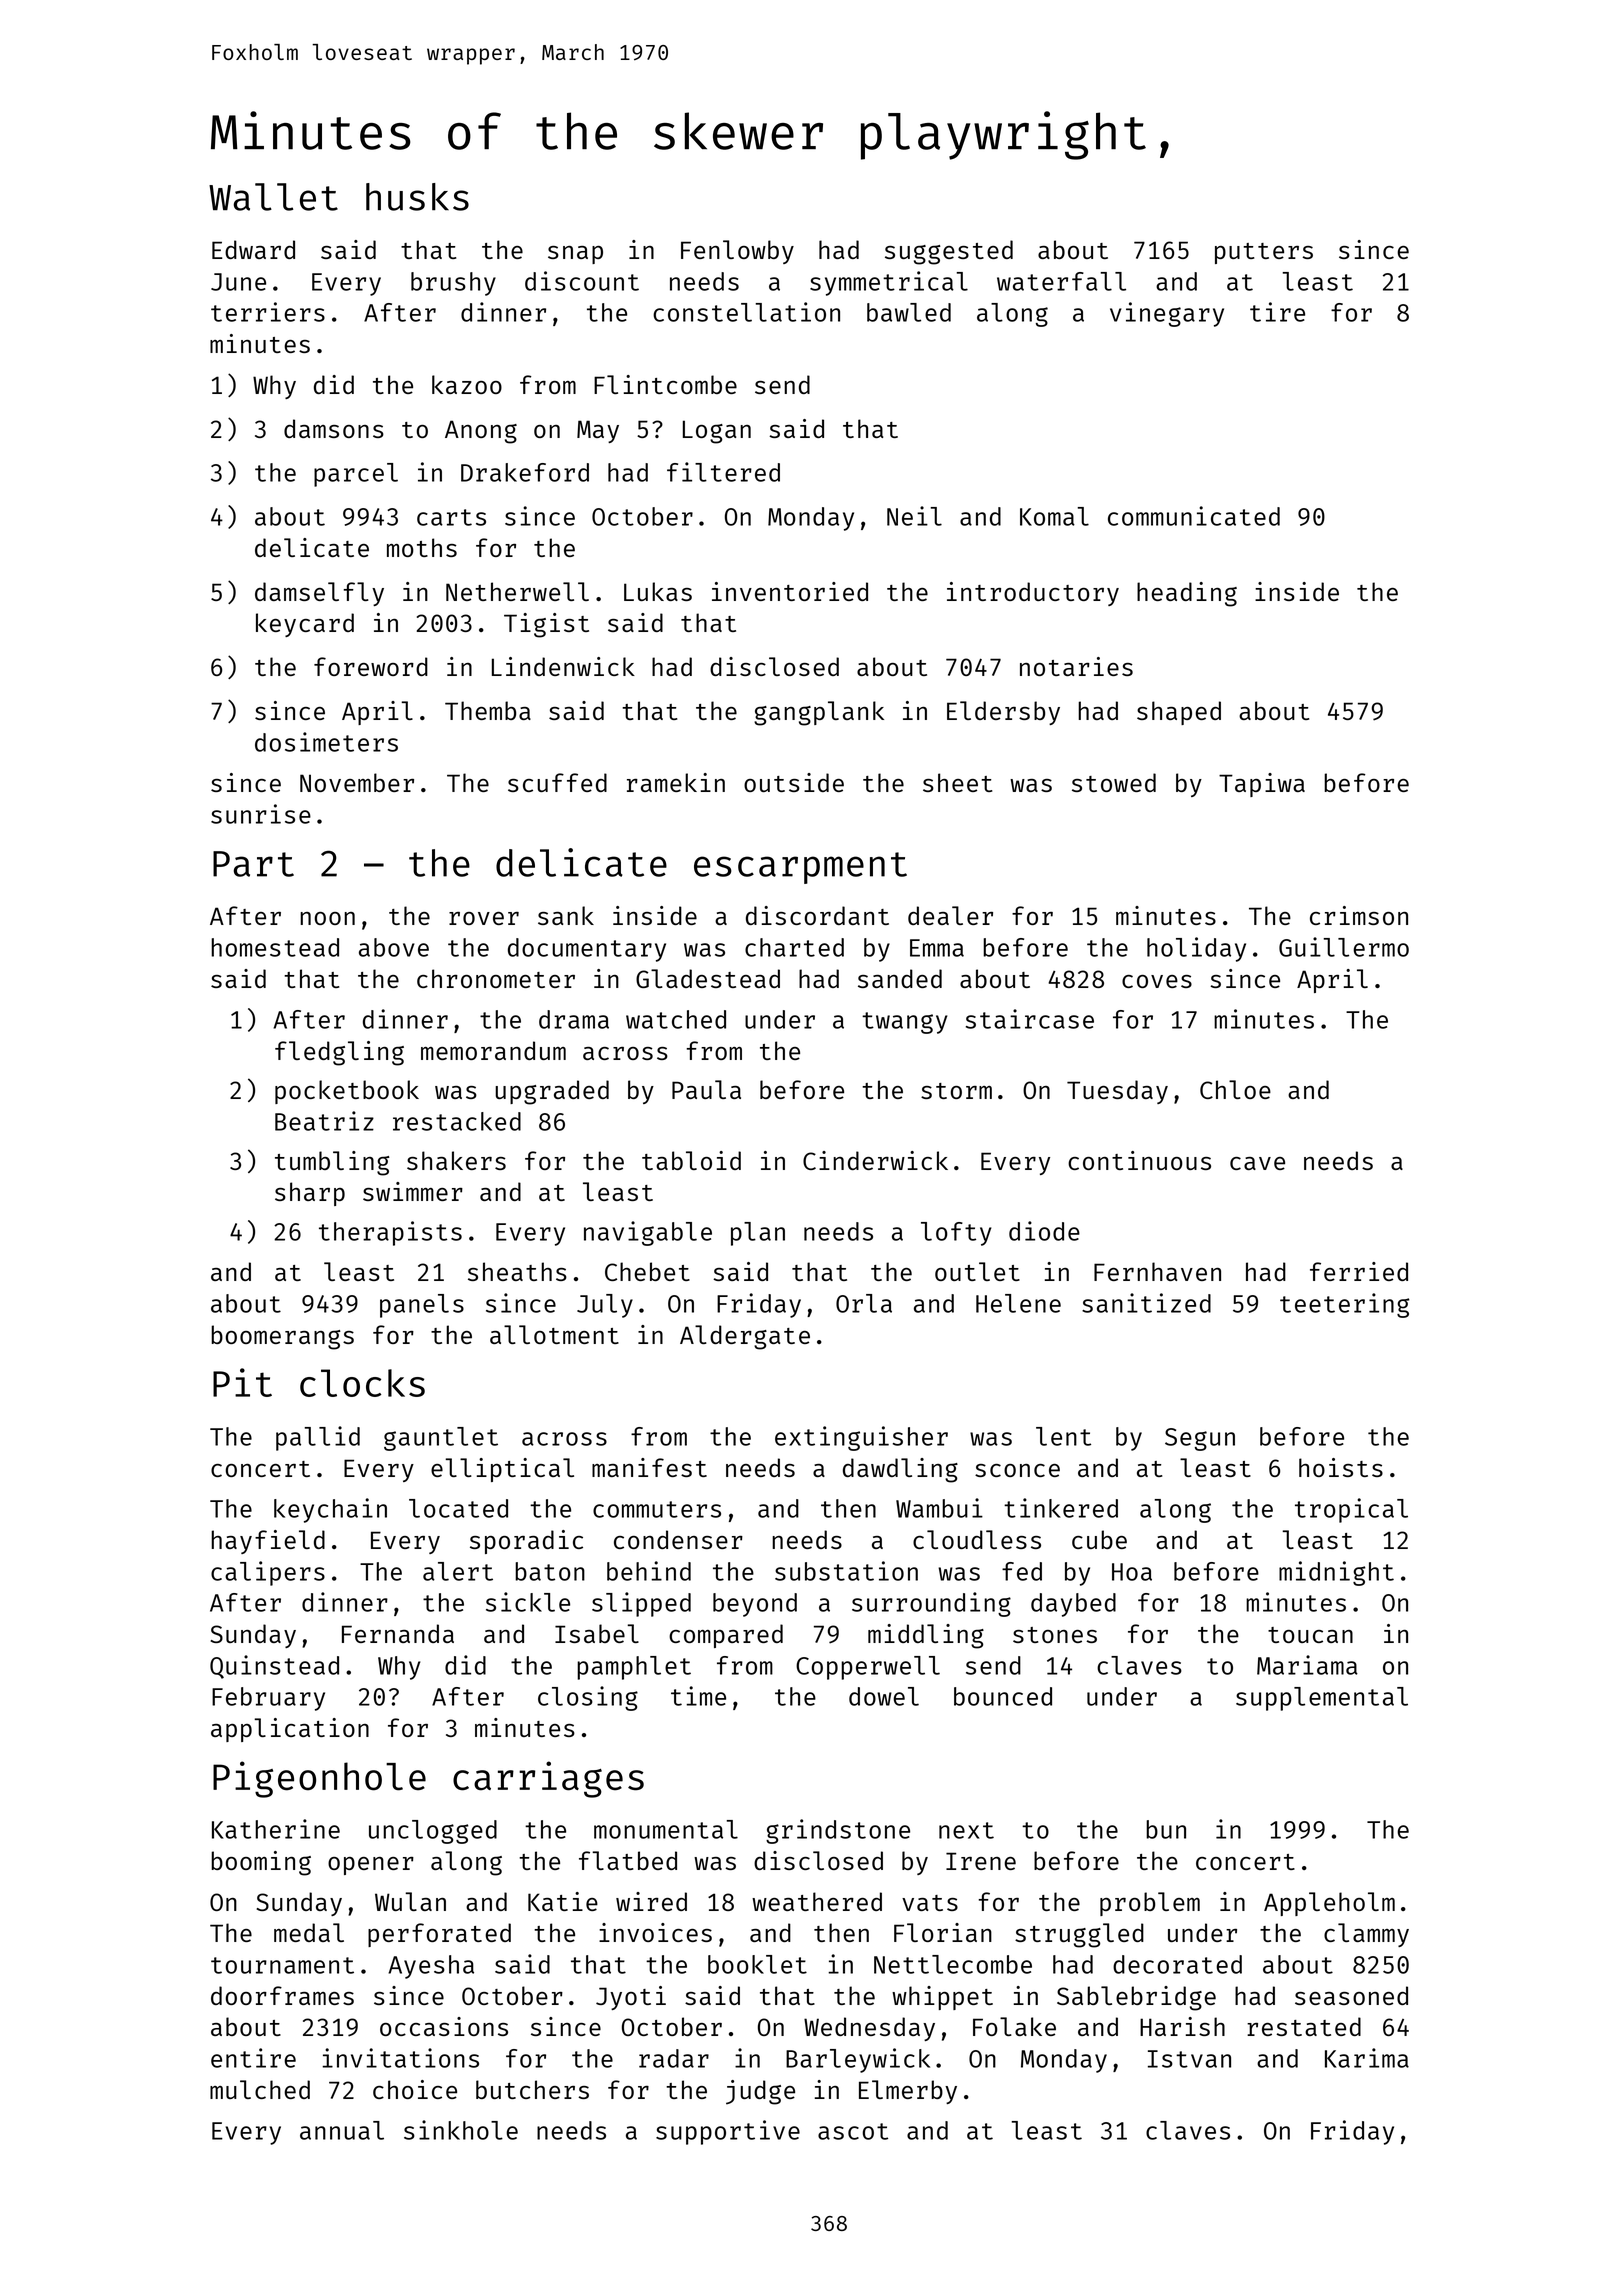  What do you see at coordinates (853, 2131) in the document?
I see `ascot` at bounding box center [853, 2131].
